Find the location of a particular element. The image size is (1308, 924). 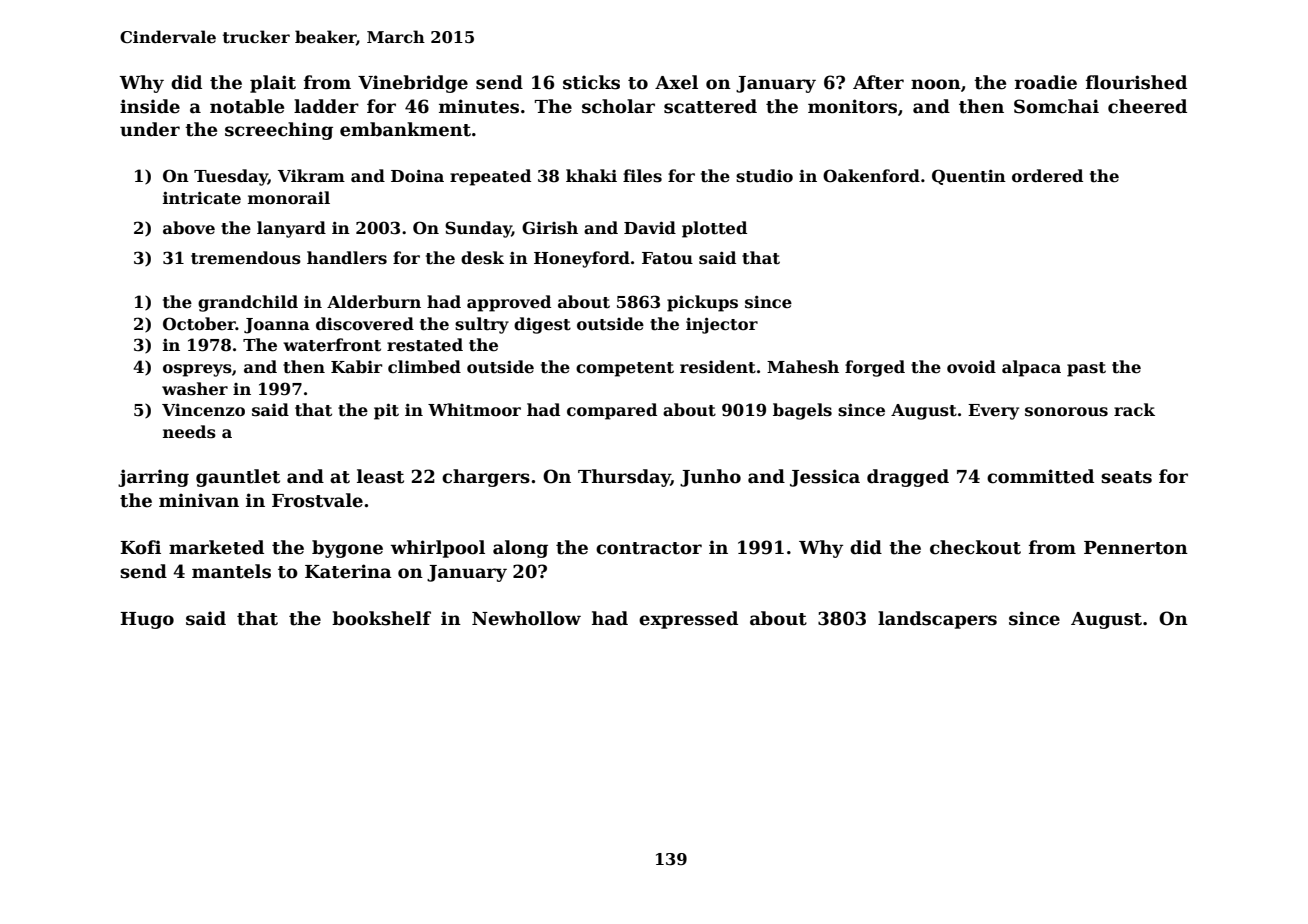

expressed is located at coordinates (688, 620).
